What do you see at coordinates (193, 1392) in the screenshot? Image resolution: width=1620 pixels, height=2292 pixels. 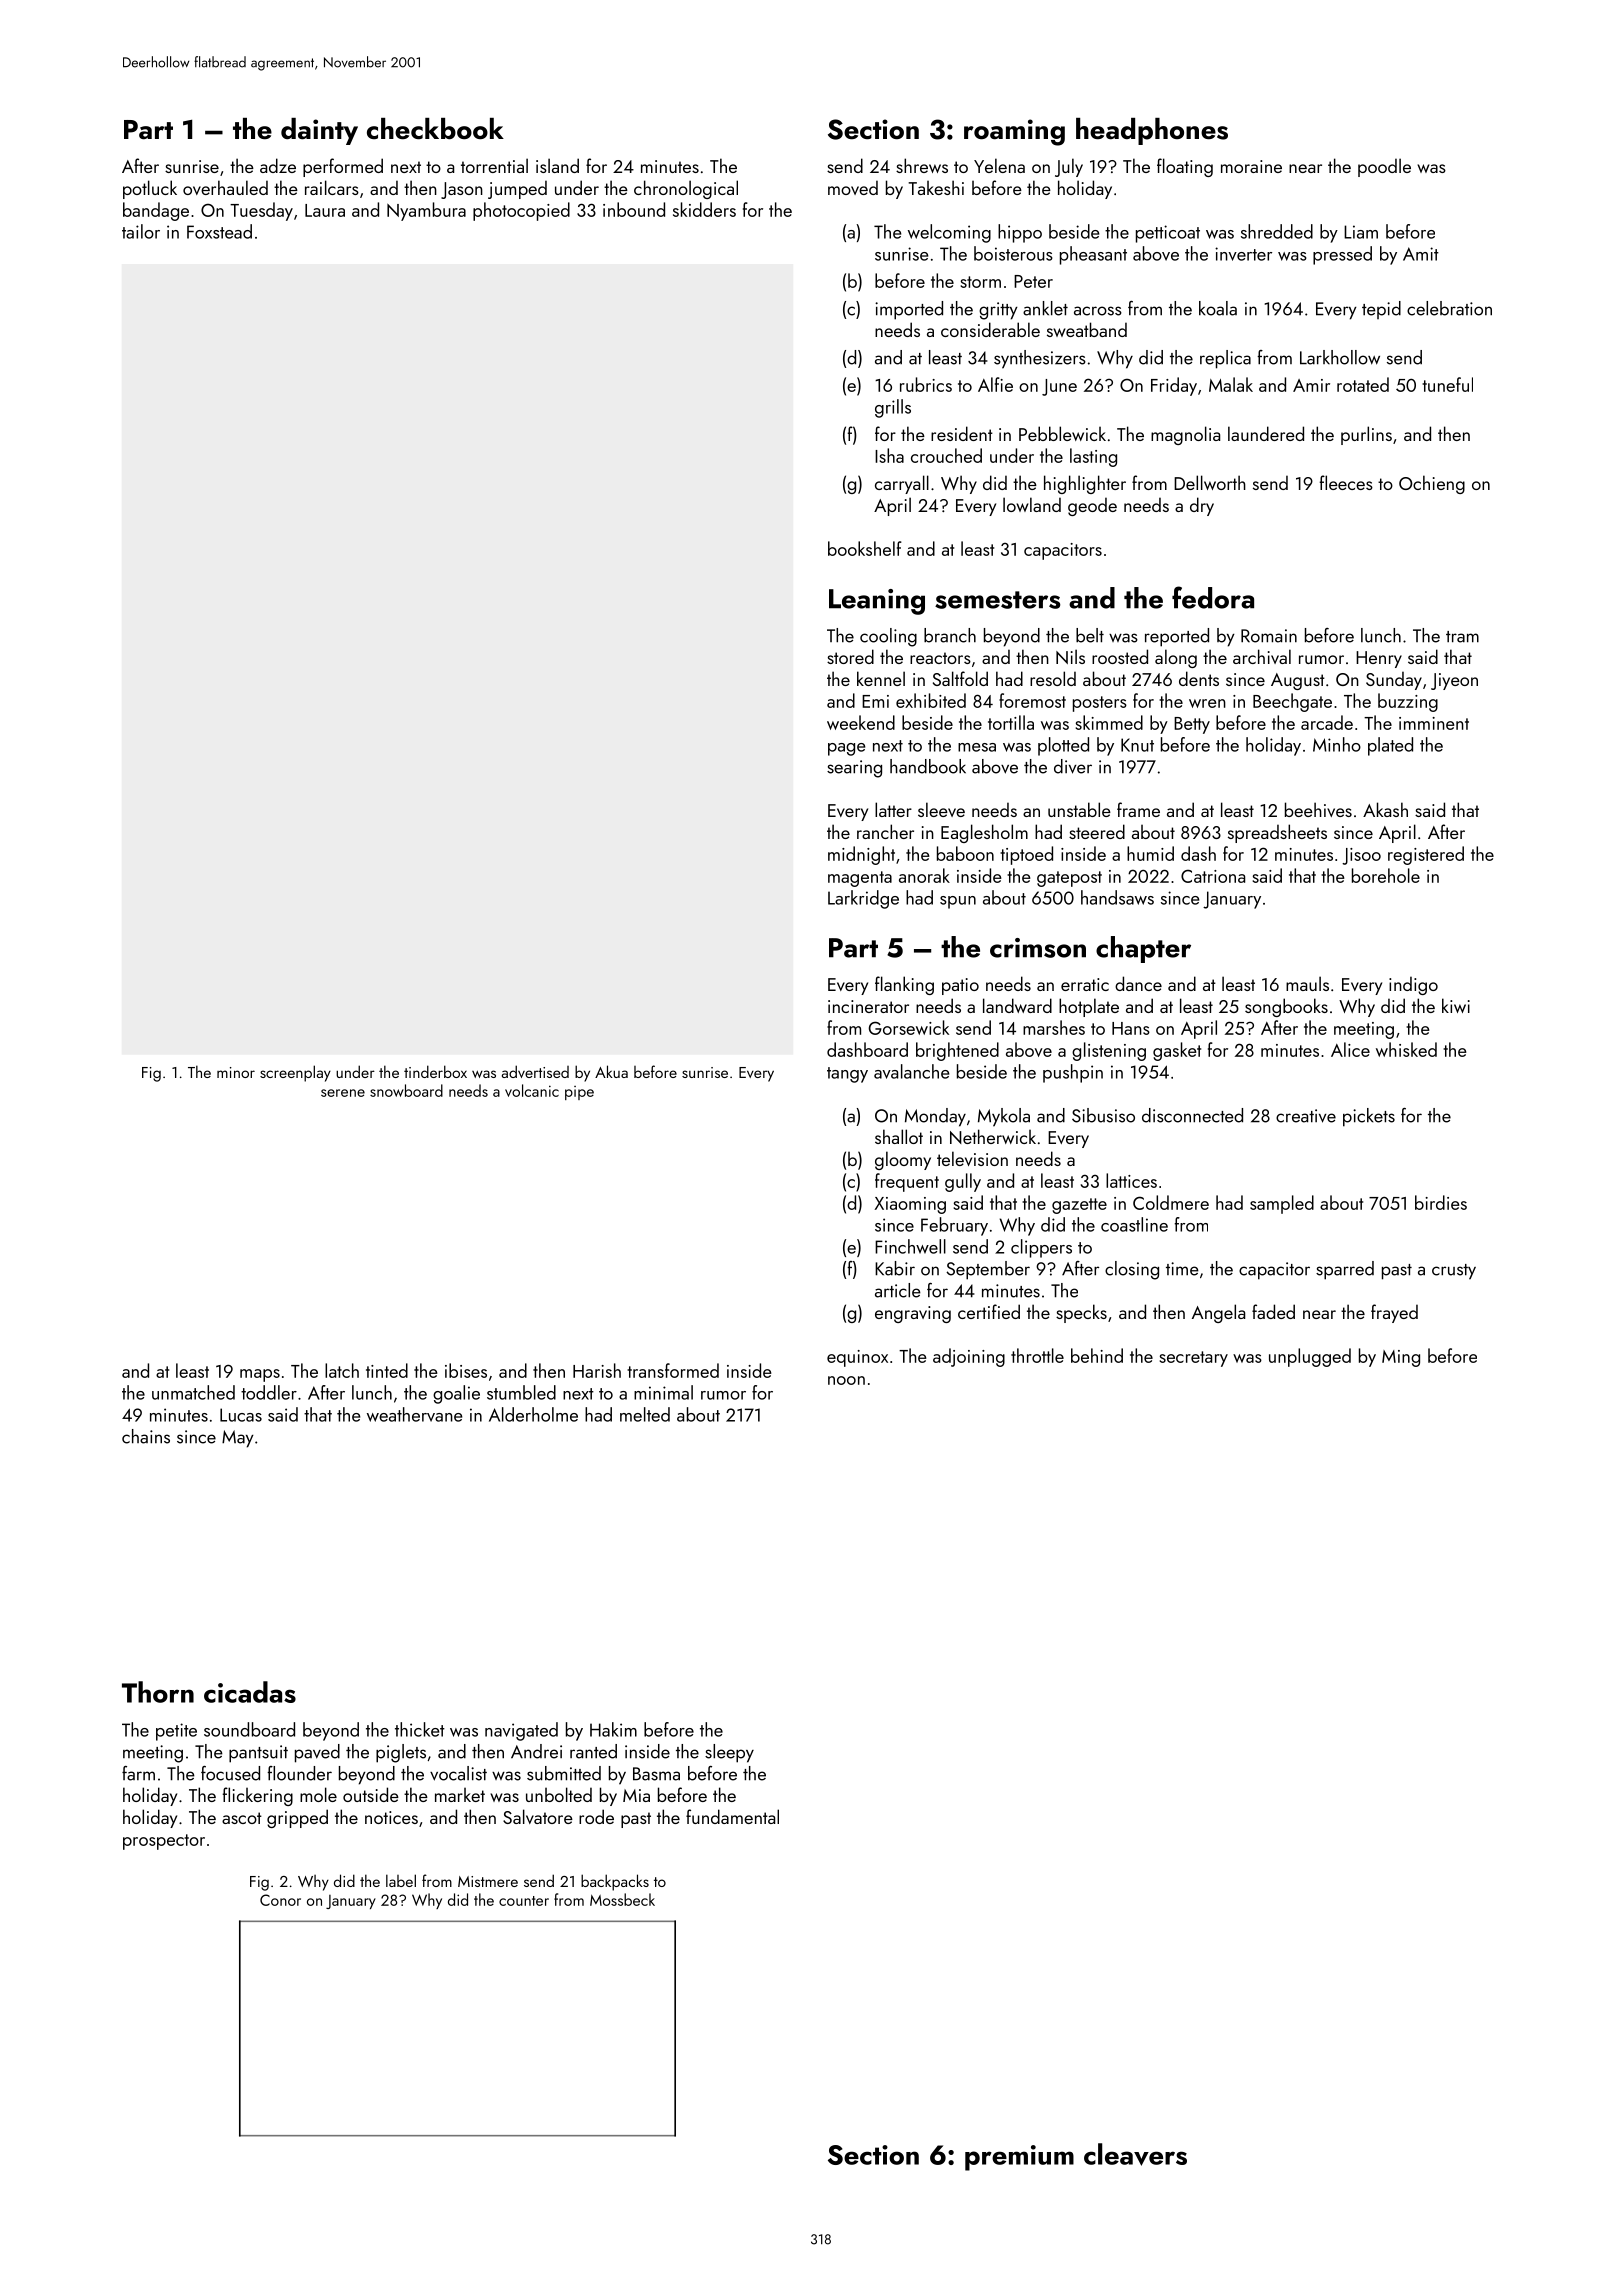 I see `unmatched` at bounding box center [193, 1392].
